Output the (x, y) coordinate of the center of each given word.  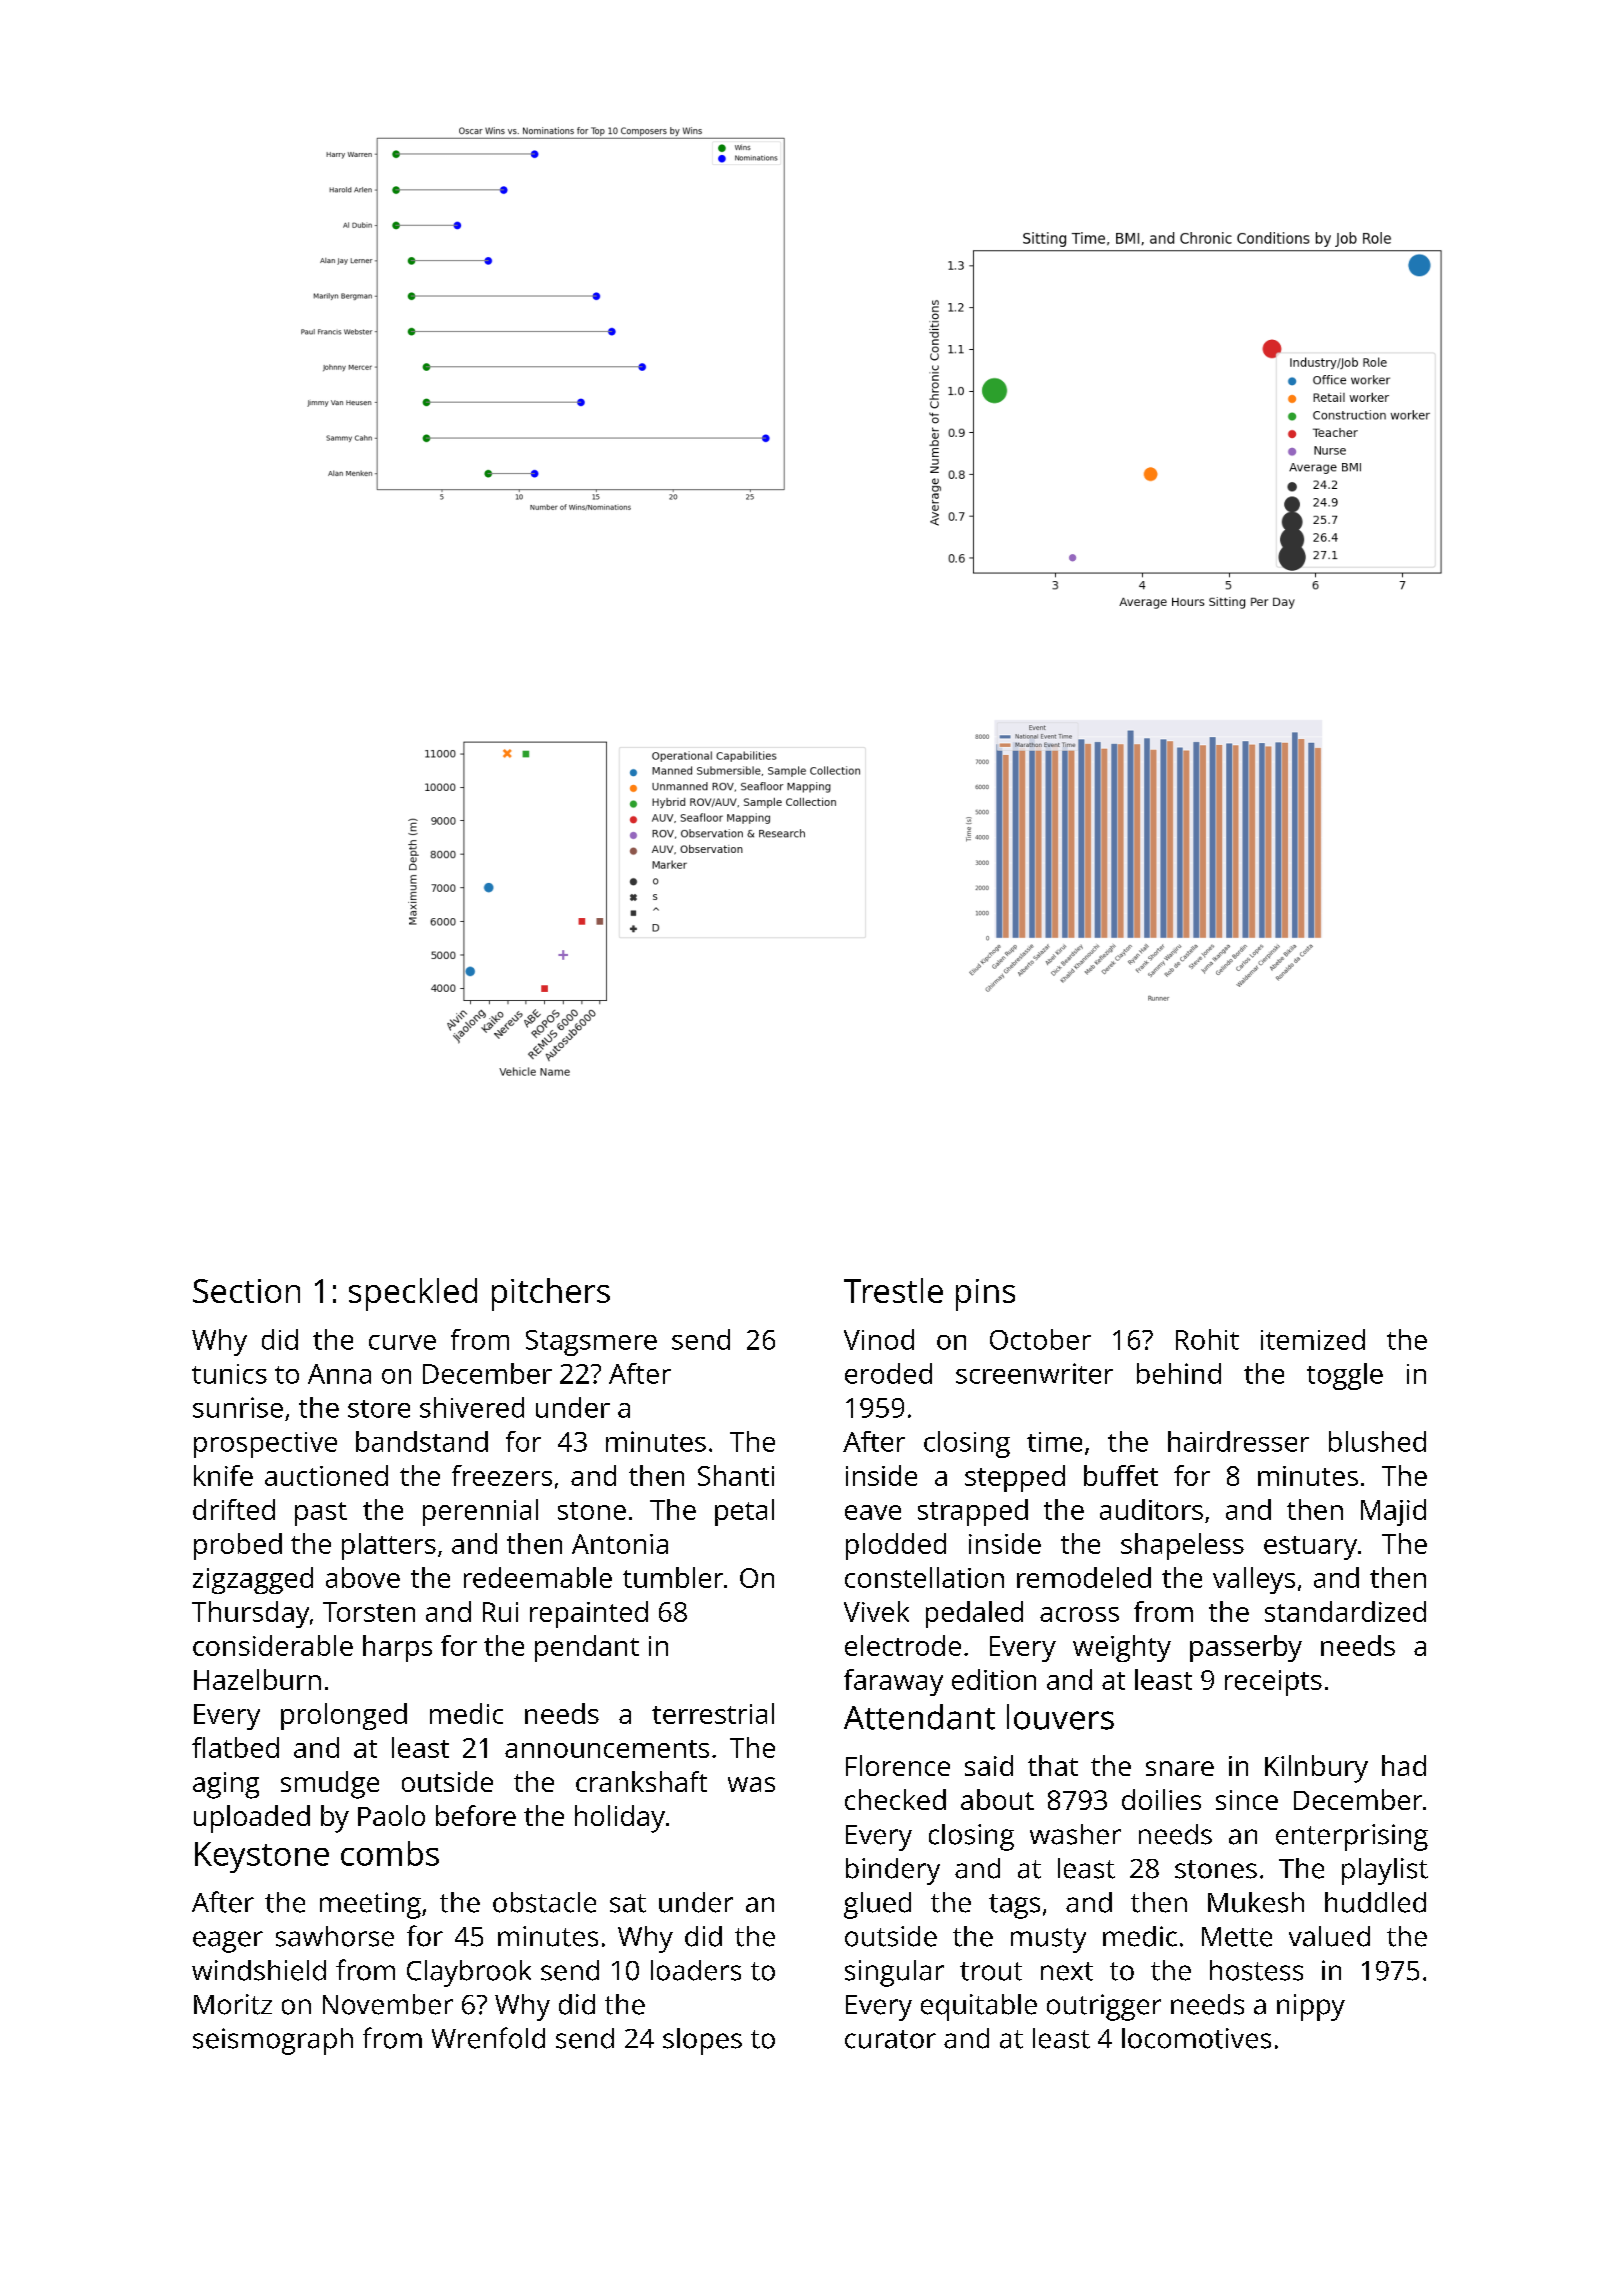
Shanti (736, 1475)
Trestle (893, 1290)
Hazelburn (257, 1679)
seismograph (273, 2041)
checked (895, 1799)
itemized (1313, 1339)
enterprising (1352, 1837)
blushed (1377, 1441)
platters (389, 1546)
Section (246, 1291)
